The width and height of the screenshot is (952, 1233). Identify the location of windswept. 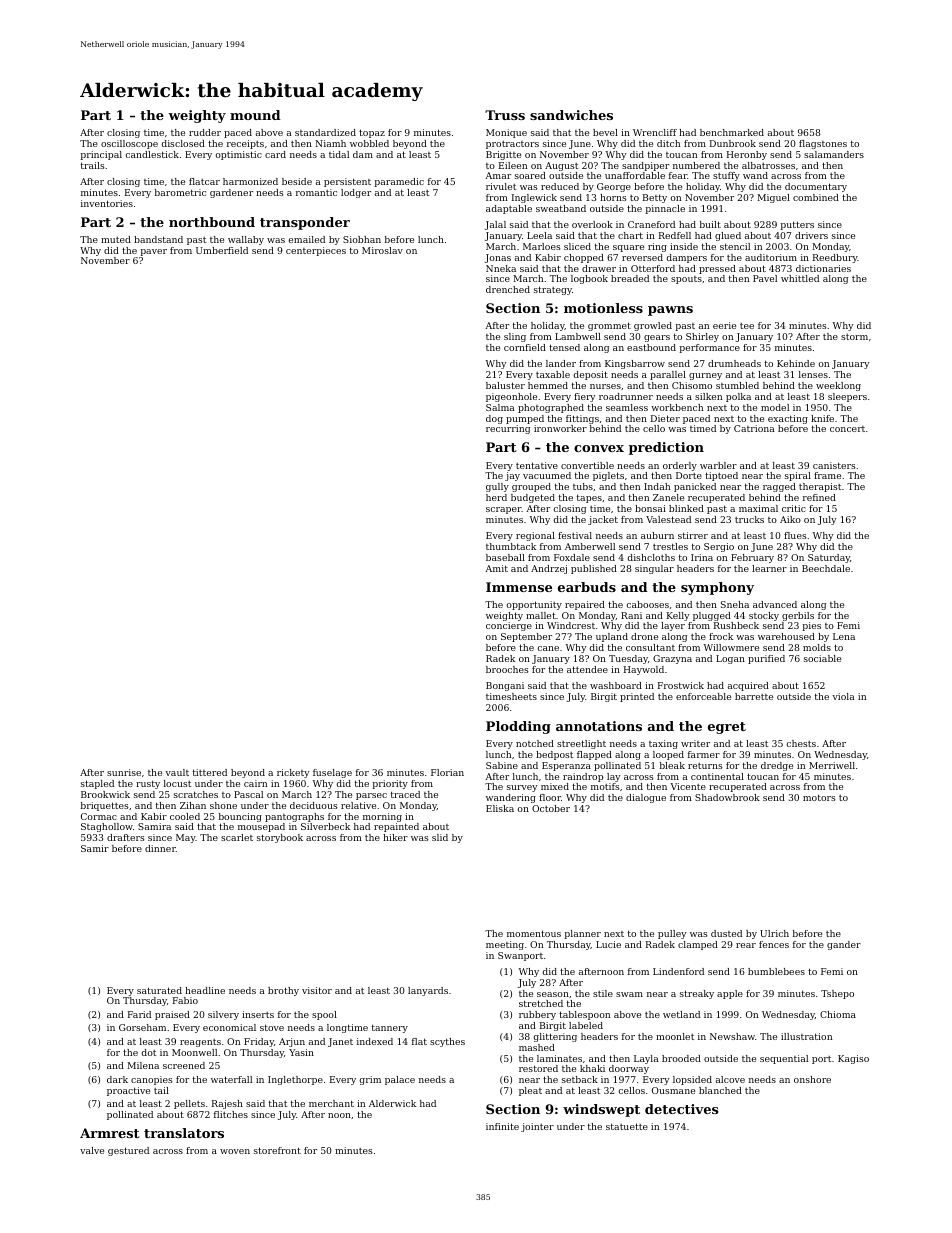
(601, 1110).
